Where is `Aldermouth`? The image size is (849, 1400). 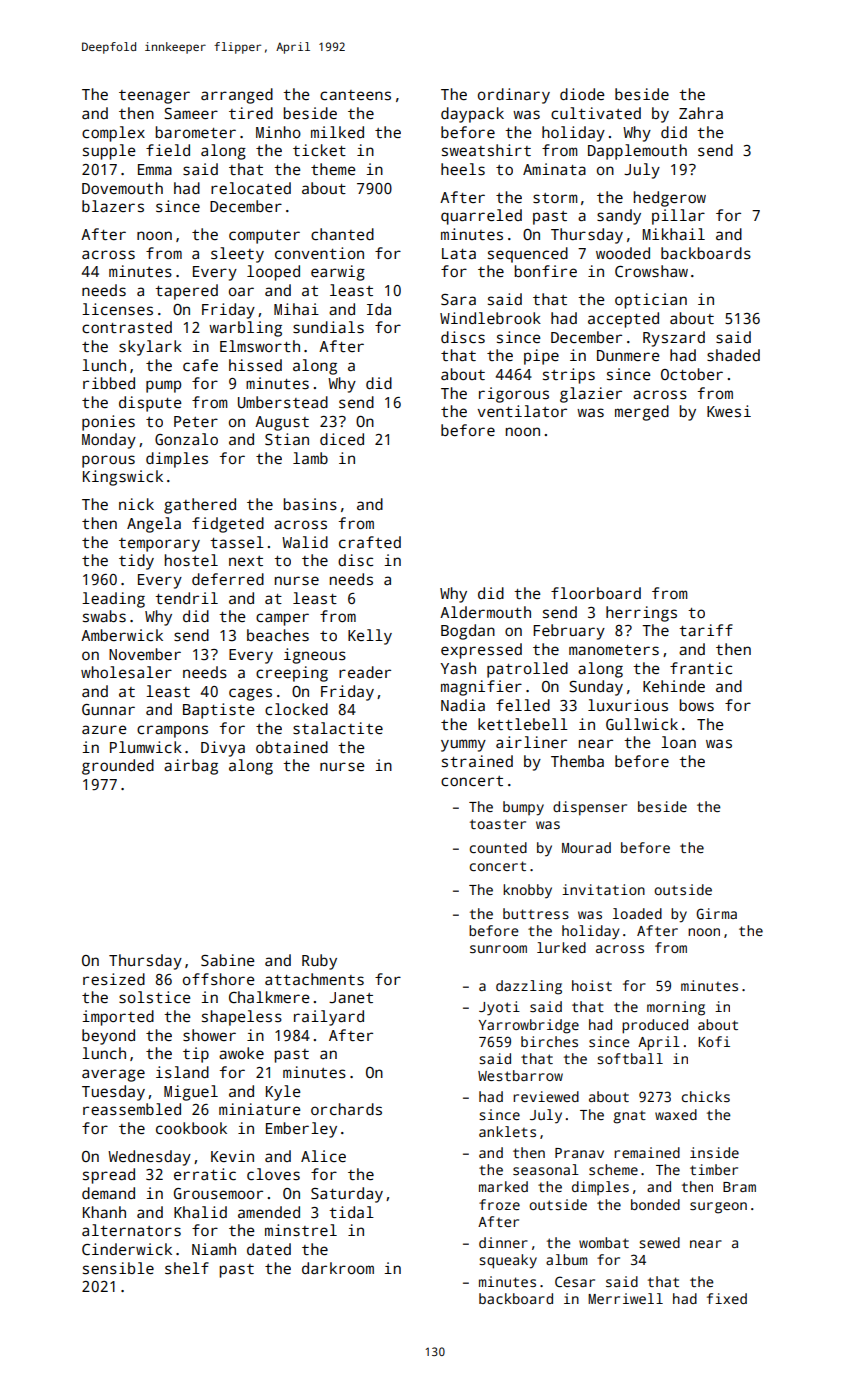
Aldermouth is located at coordinates (485, 612).
